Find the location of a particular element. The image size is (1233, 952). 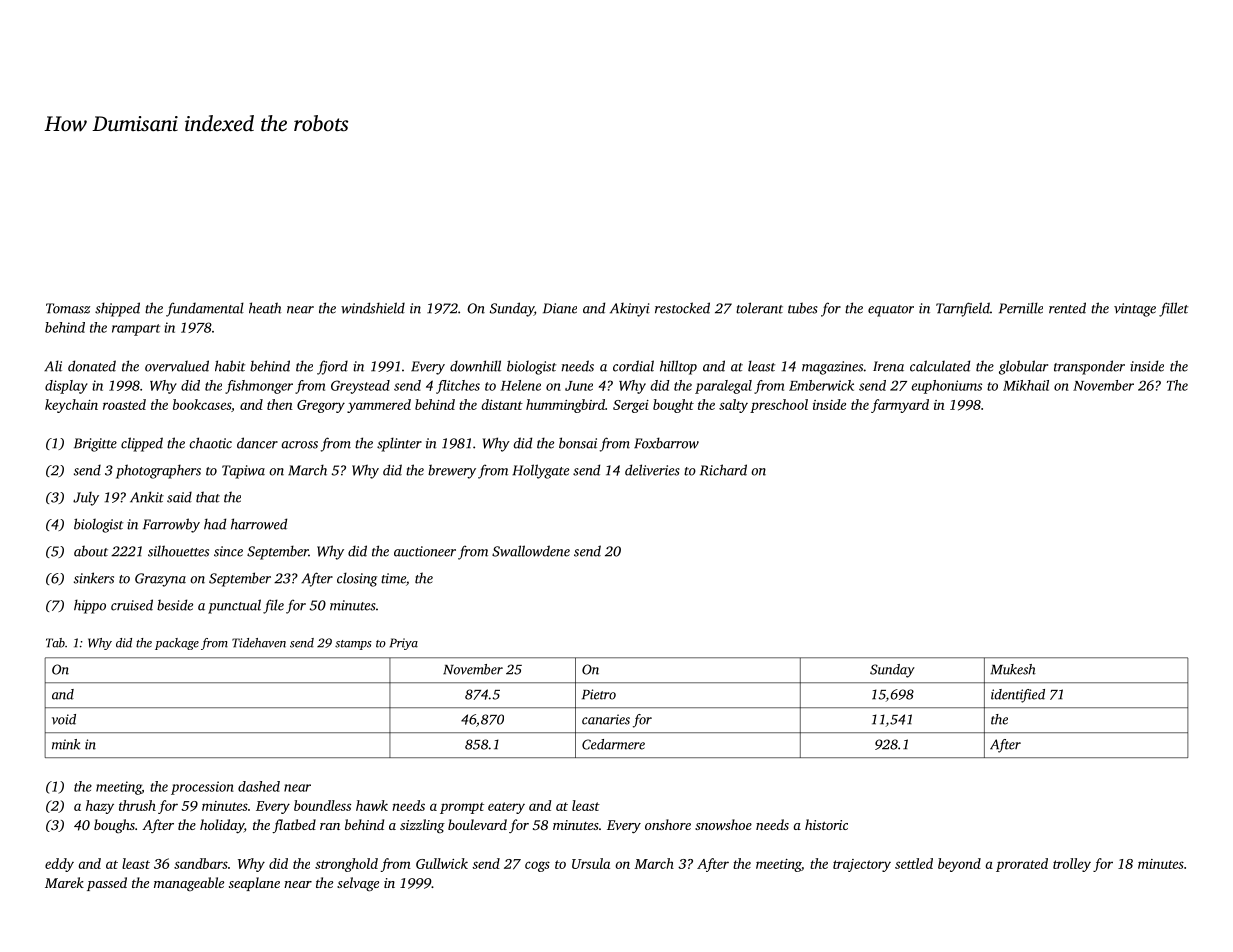

canaries is located at coordinates (606, 719).
